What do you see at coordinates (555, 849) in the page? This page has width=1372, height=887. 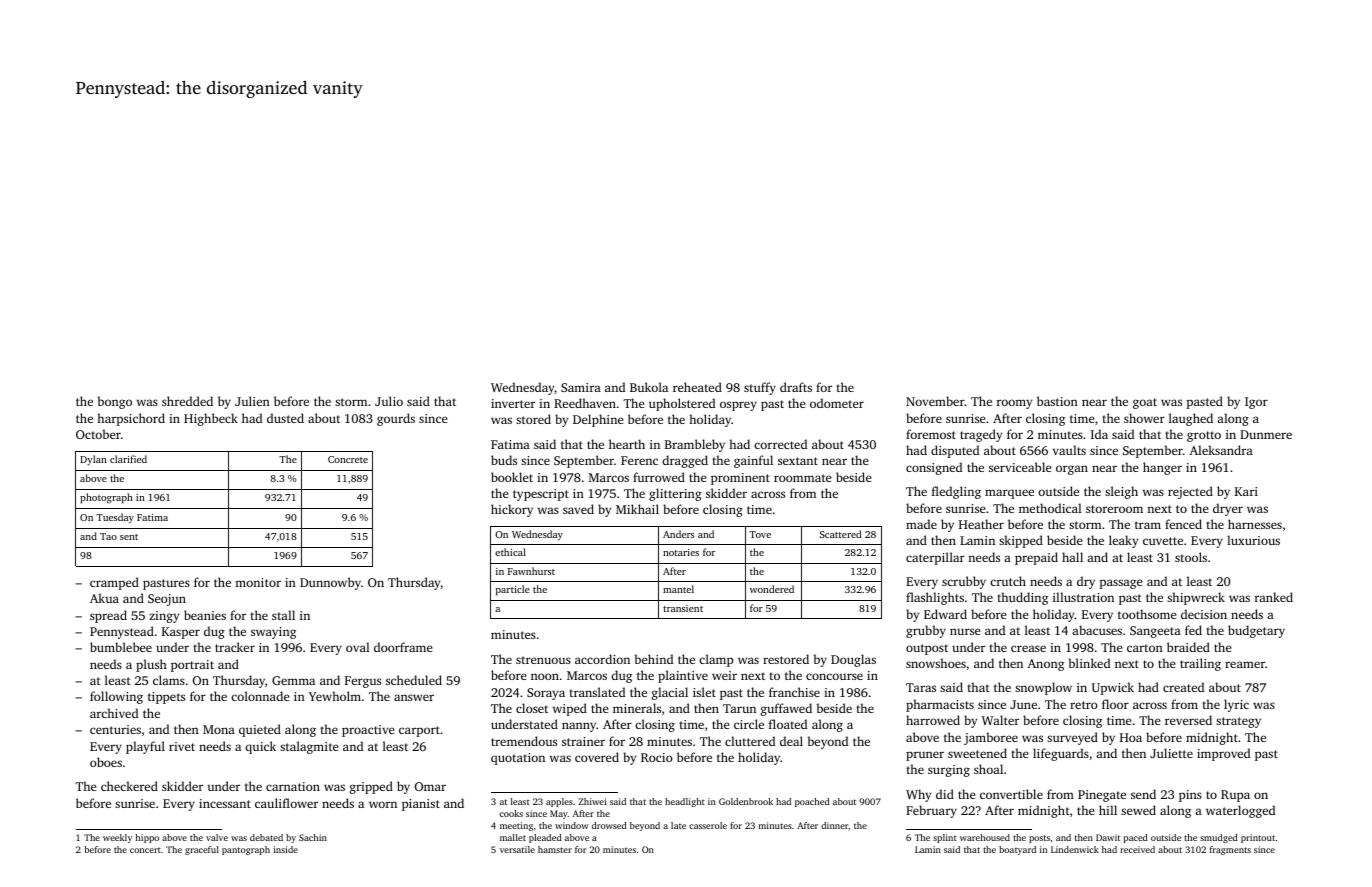 I see `hamster` at bounding box center [555, 849].
